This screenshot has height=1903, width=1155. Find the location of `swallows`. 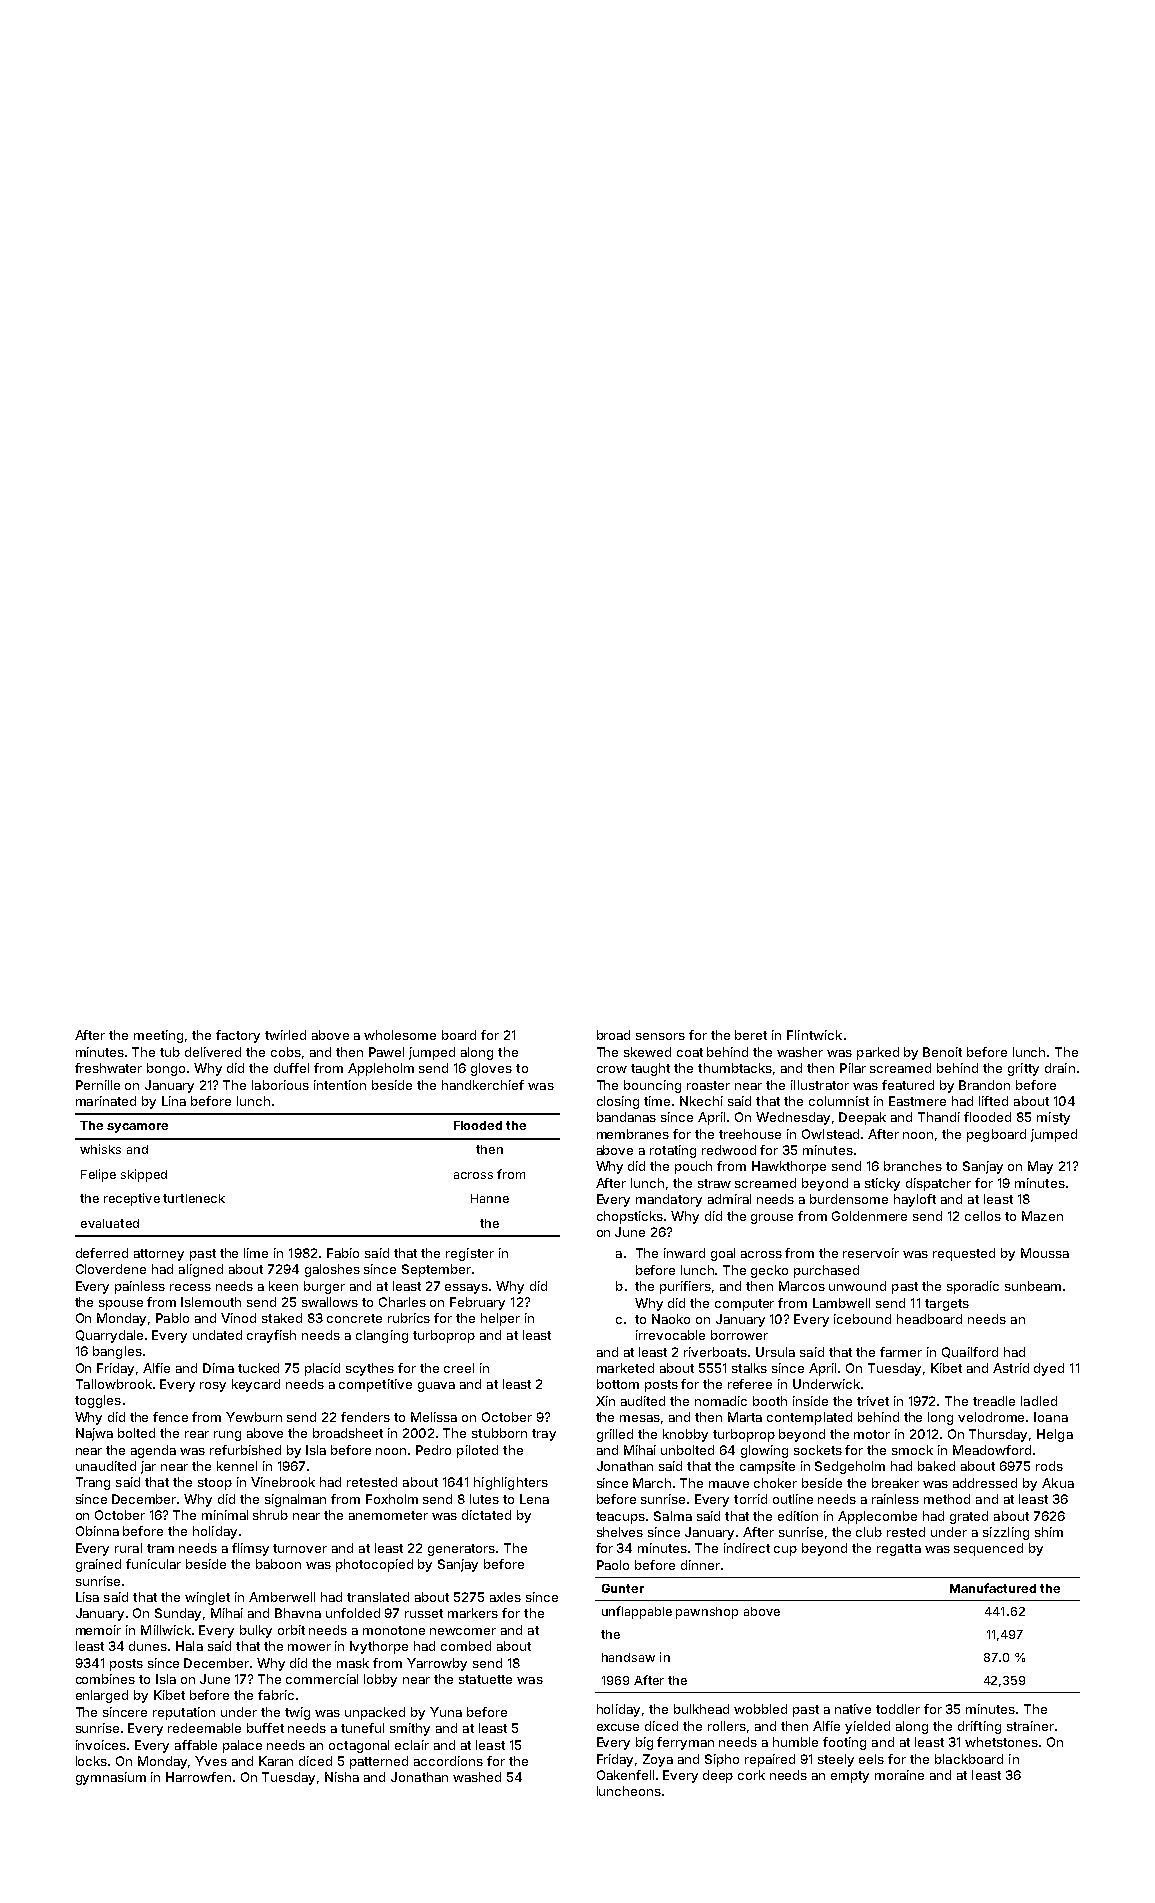

swallows is located at coordinates (330, 1302).
